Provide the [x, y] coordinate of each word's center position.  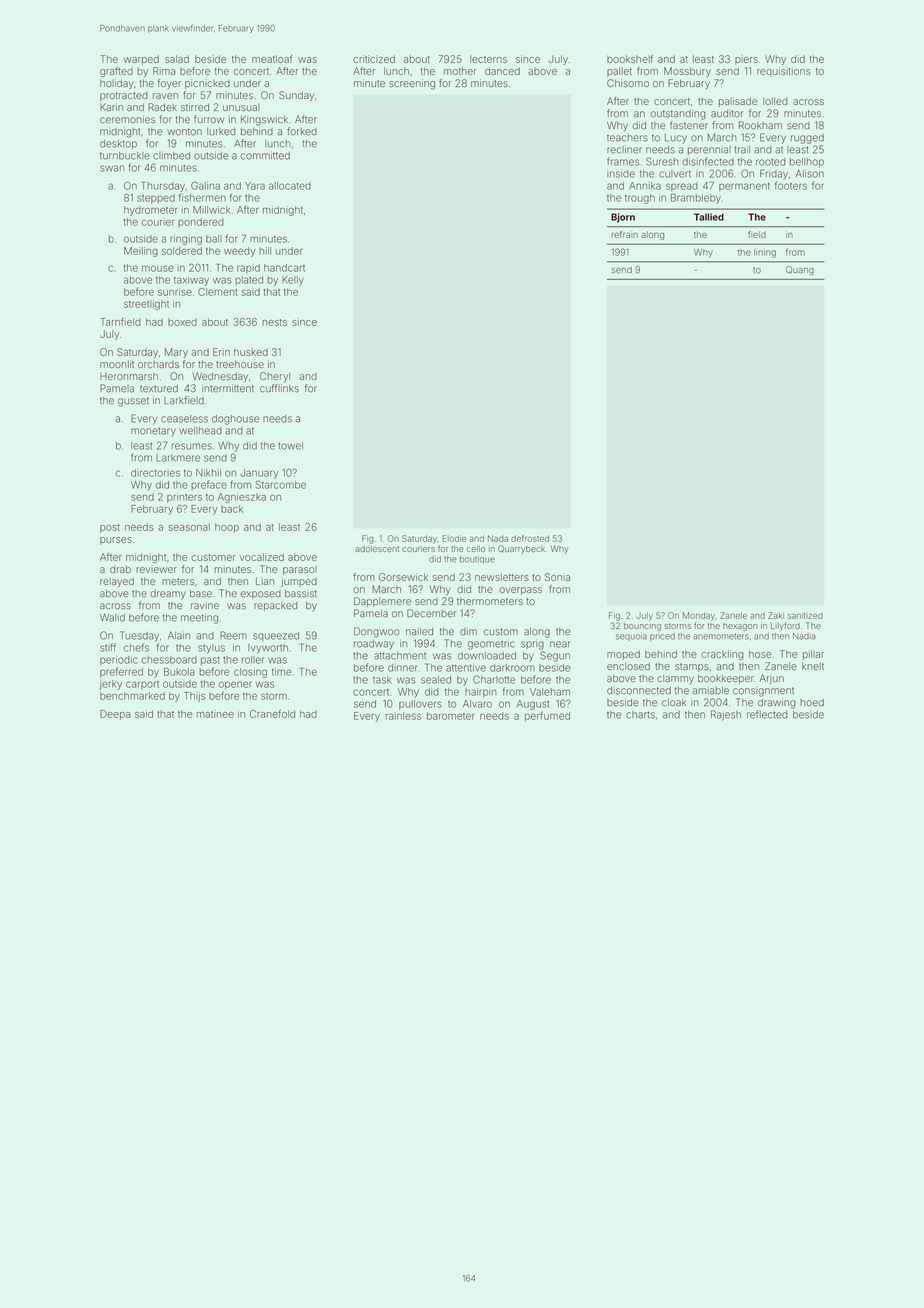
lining [765, 253]
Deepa [115, 715]
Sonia [557, 577]
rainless [403, 716]
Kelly [293, 281]
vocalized [262, 557]
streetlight [146, 305]
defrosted [530, 538]
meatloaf [272, 59]
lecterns [488, 59]
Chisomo [628, 83]
